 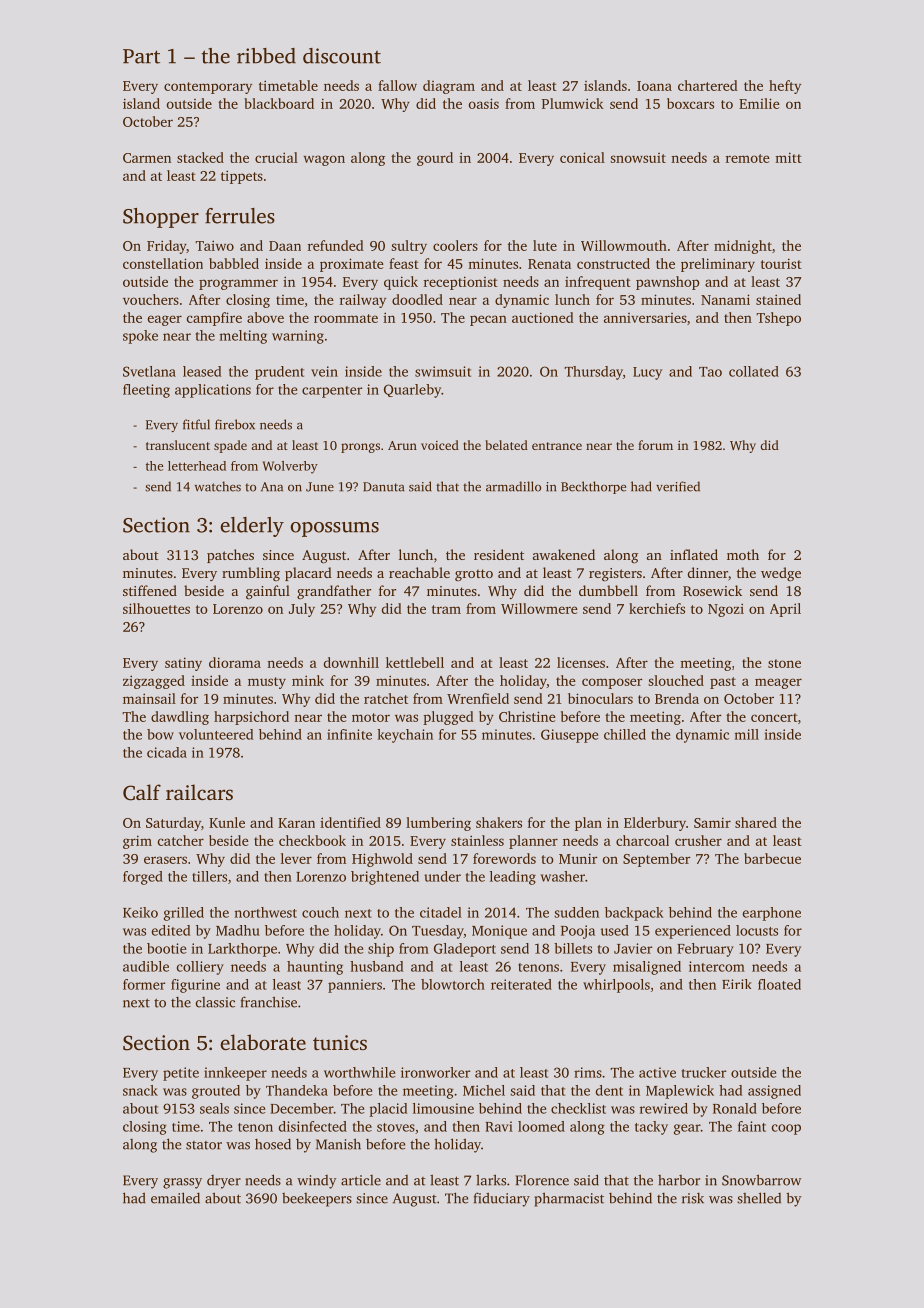 I want to click on Quarleby, so click(x=412, y=391).
